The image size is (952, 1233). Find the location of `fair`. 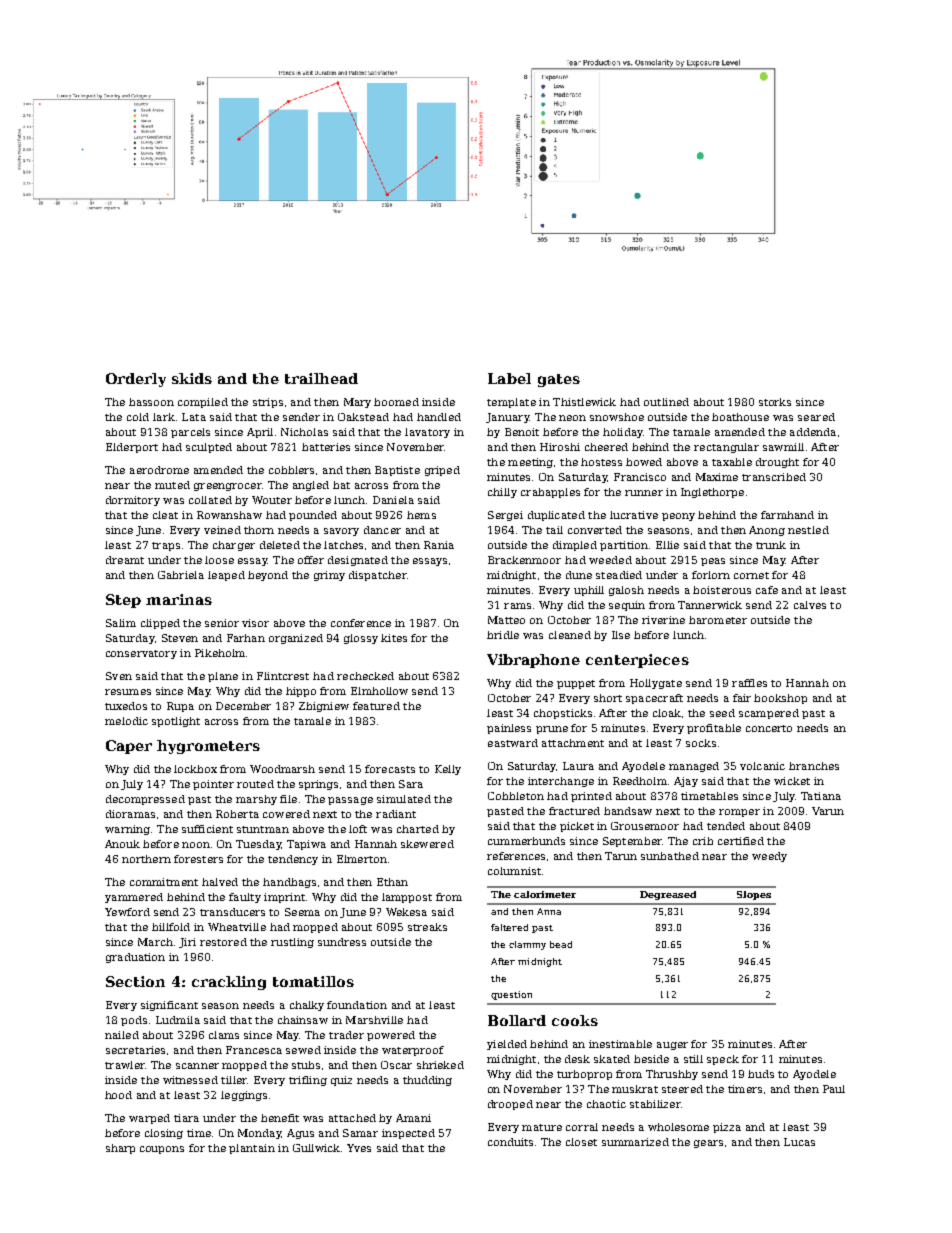

fair is located at coordinates (742, 698).
